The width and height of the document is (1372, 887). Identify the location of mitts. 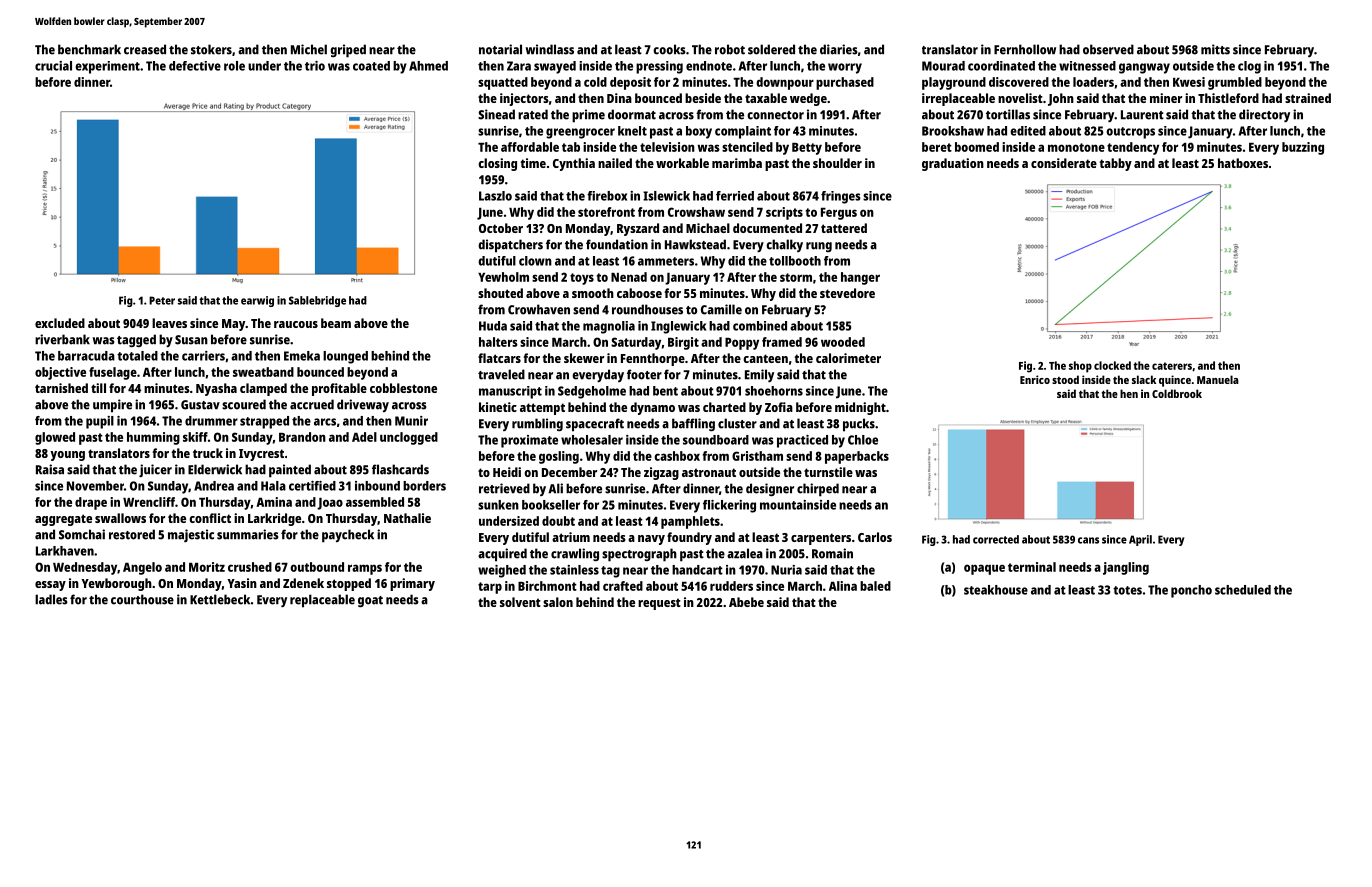
(1215, 49).
